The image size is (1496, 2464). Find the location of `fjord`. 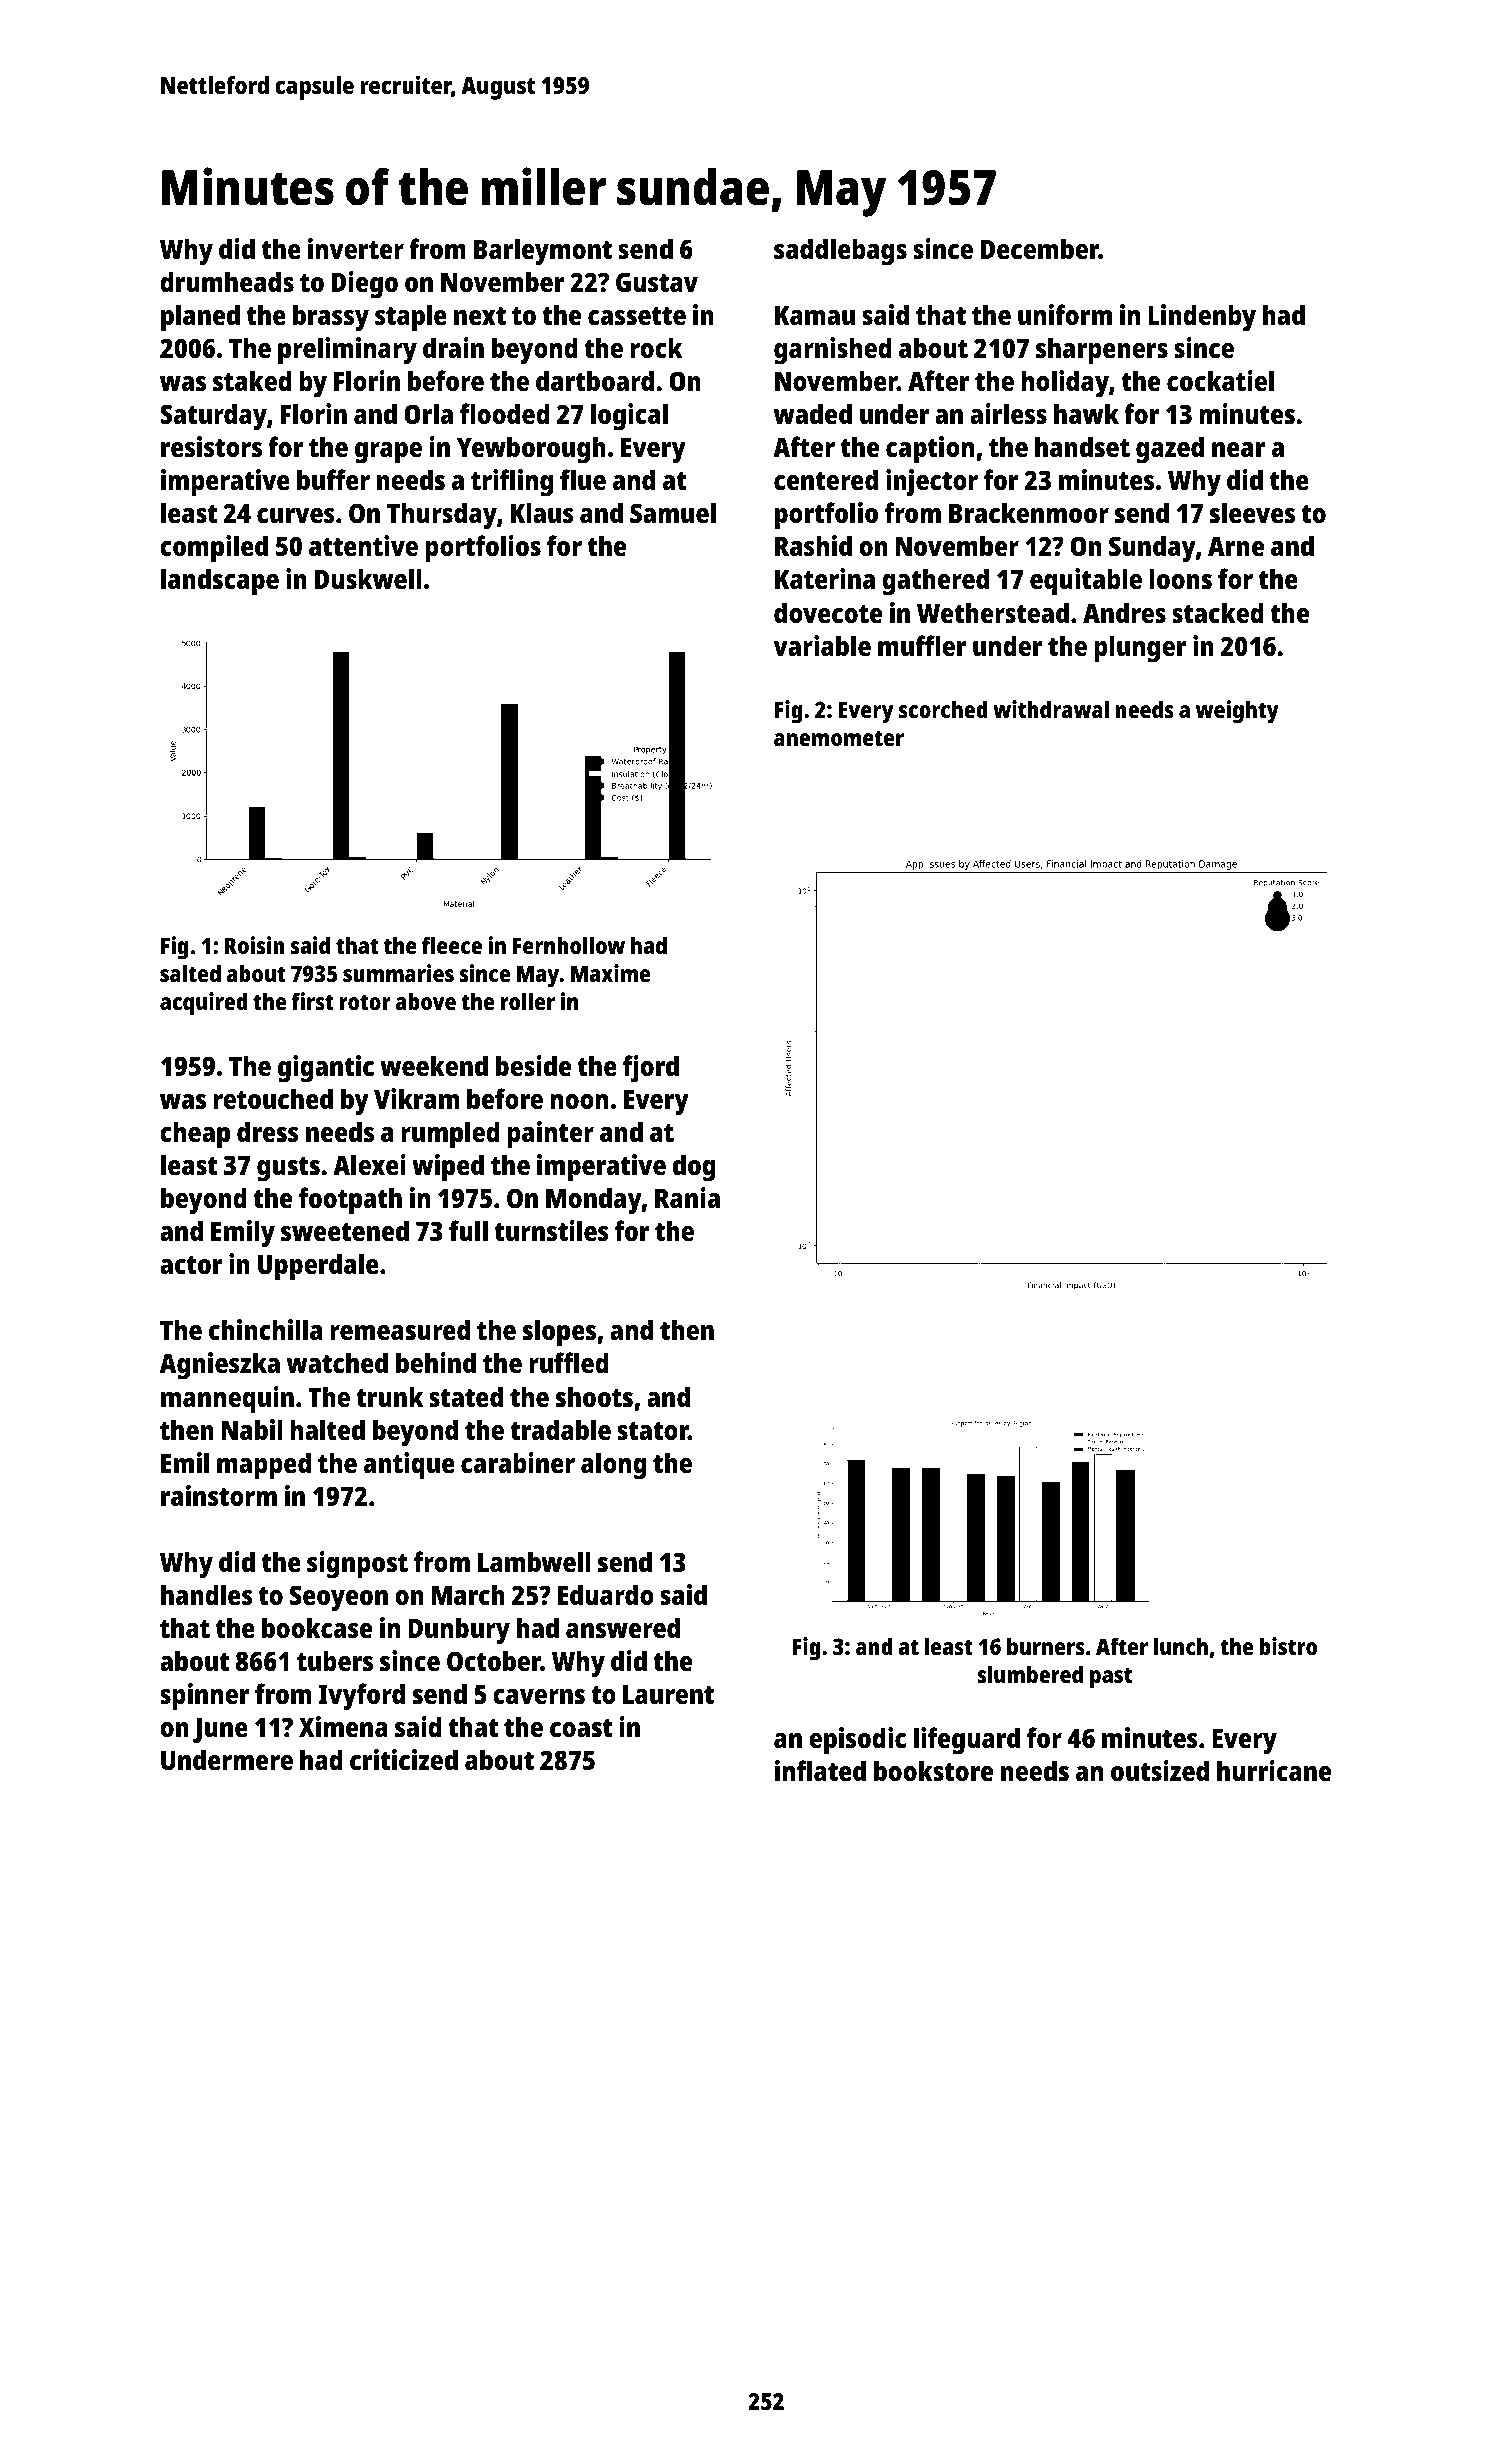

fjord is located at coordinates (651, 1069).
